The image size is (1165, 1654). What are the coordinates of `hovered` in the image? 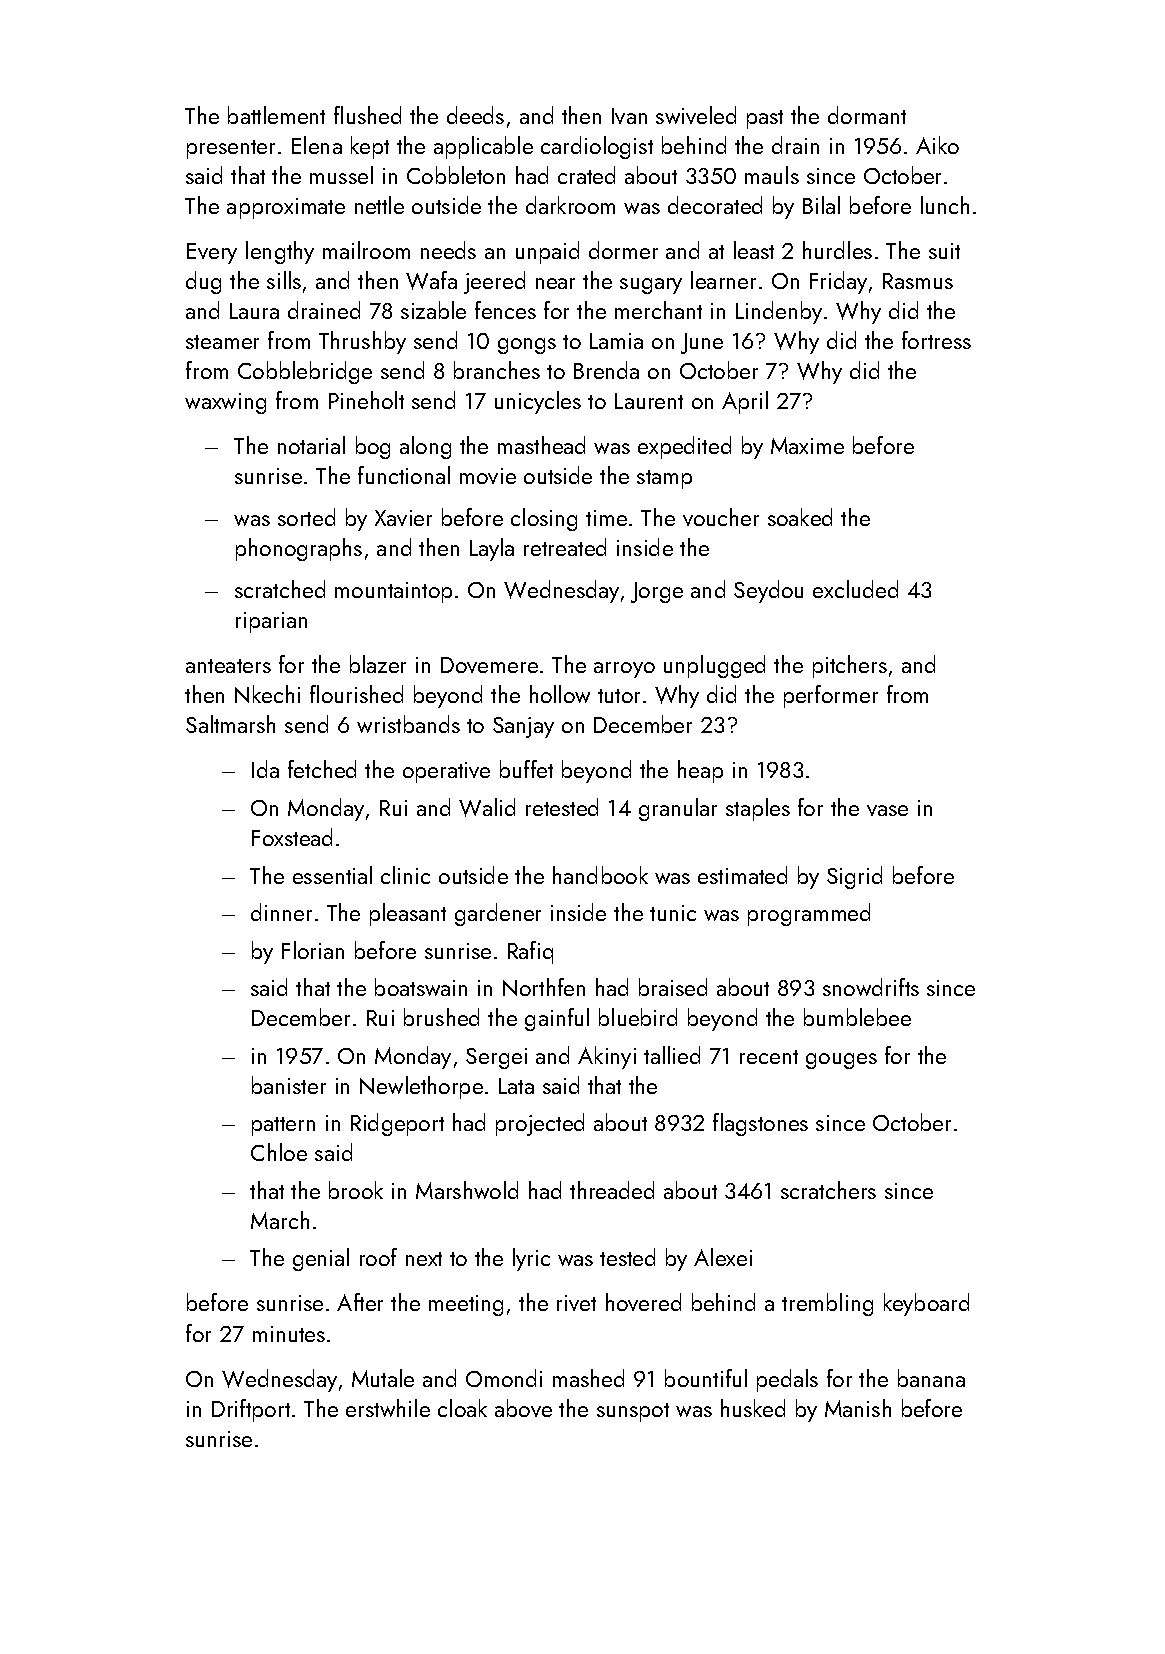 It's located at (643, 1302).
